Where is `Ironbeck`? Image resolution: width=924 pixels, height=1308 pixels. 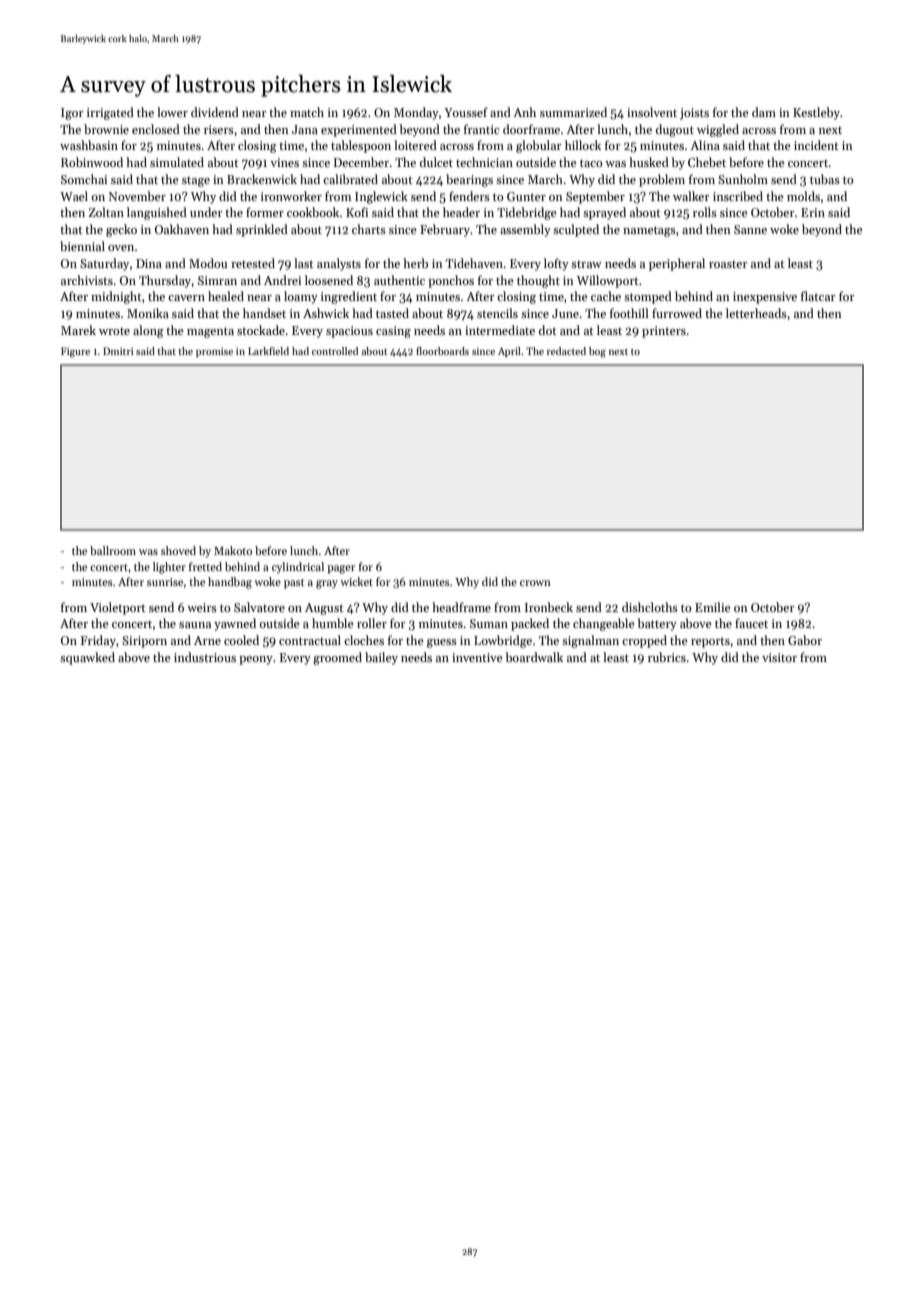
Ironbeck is located at coordinates (549, 607).
